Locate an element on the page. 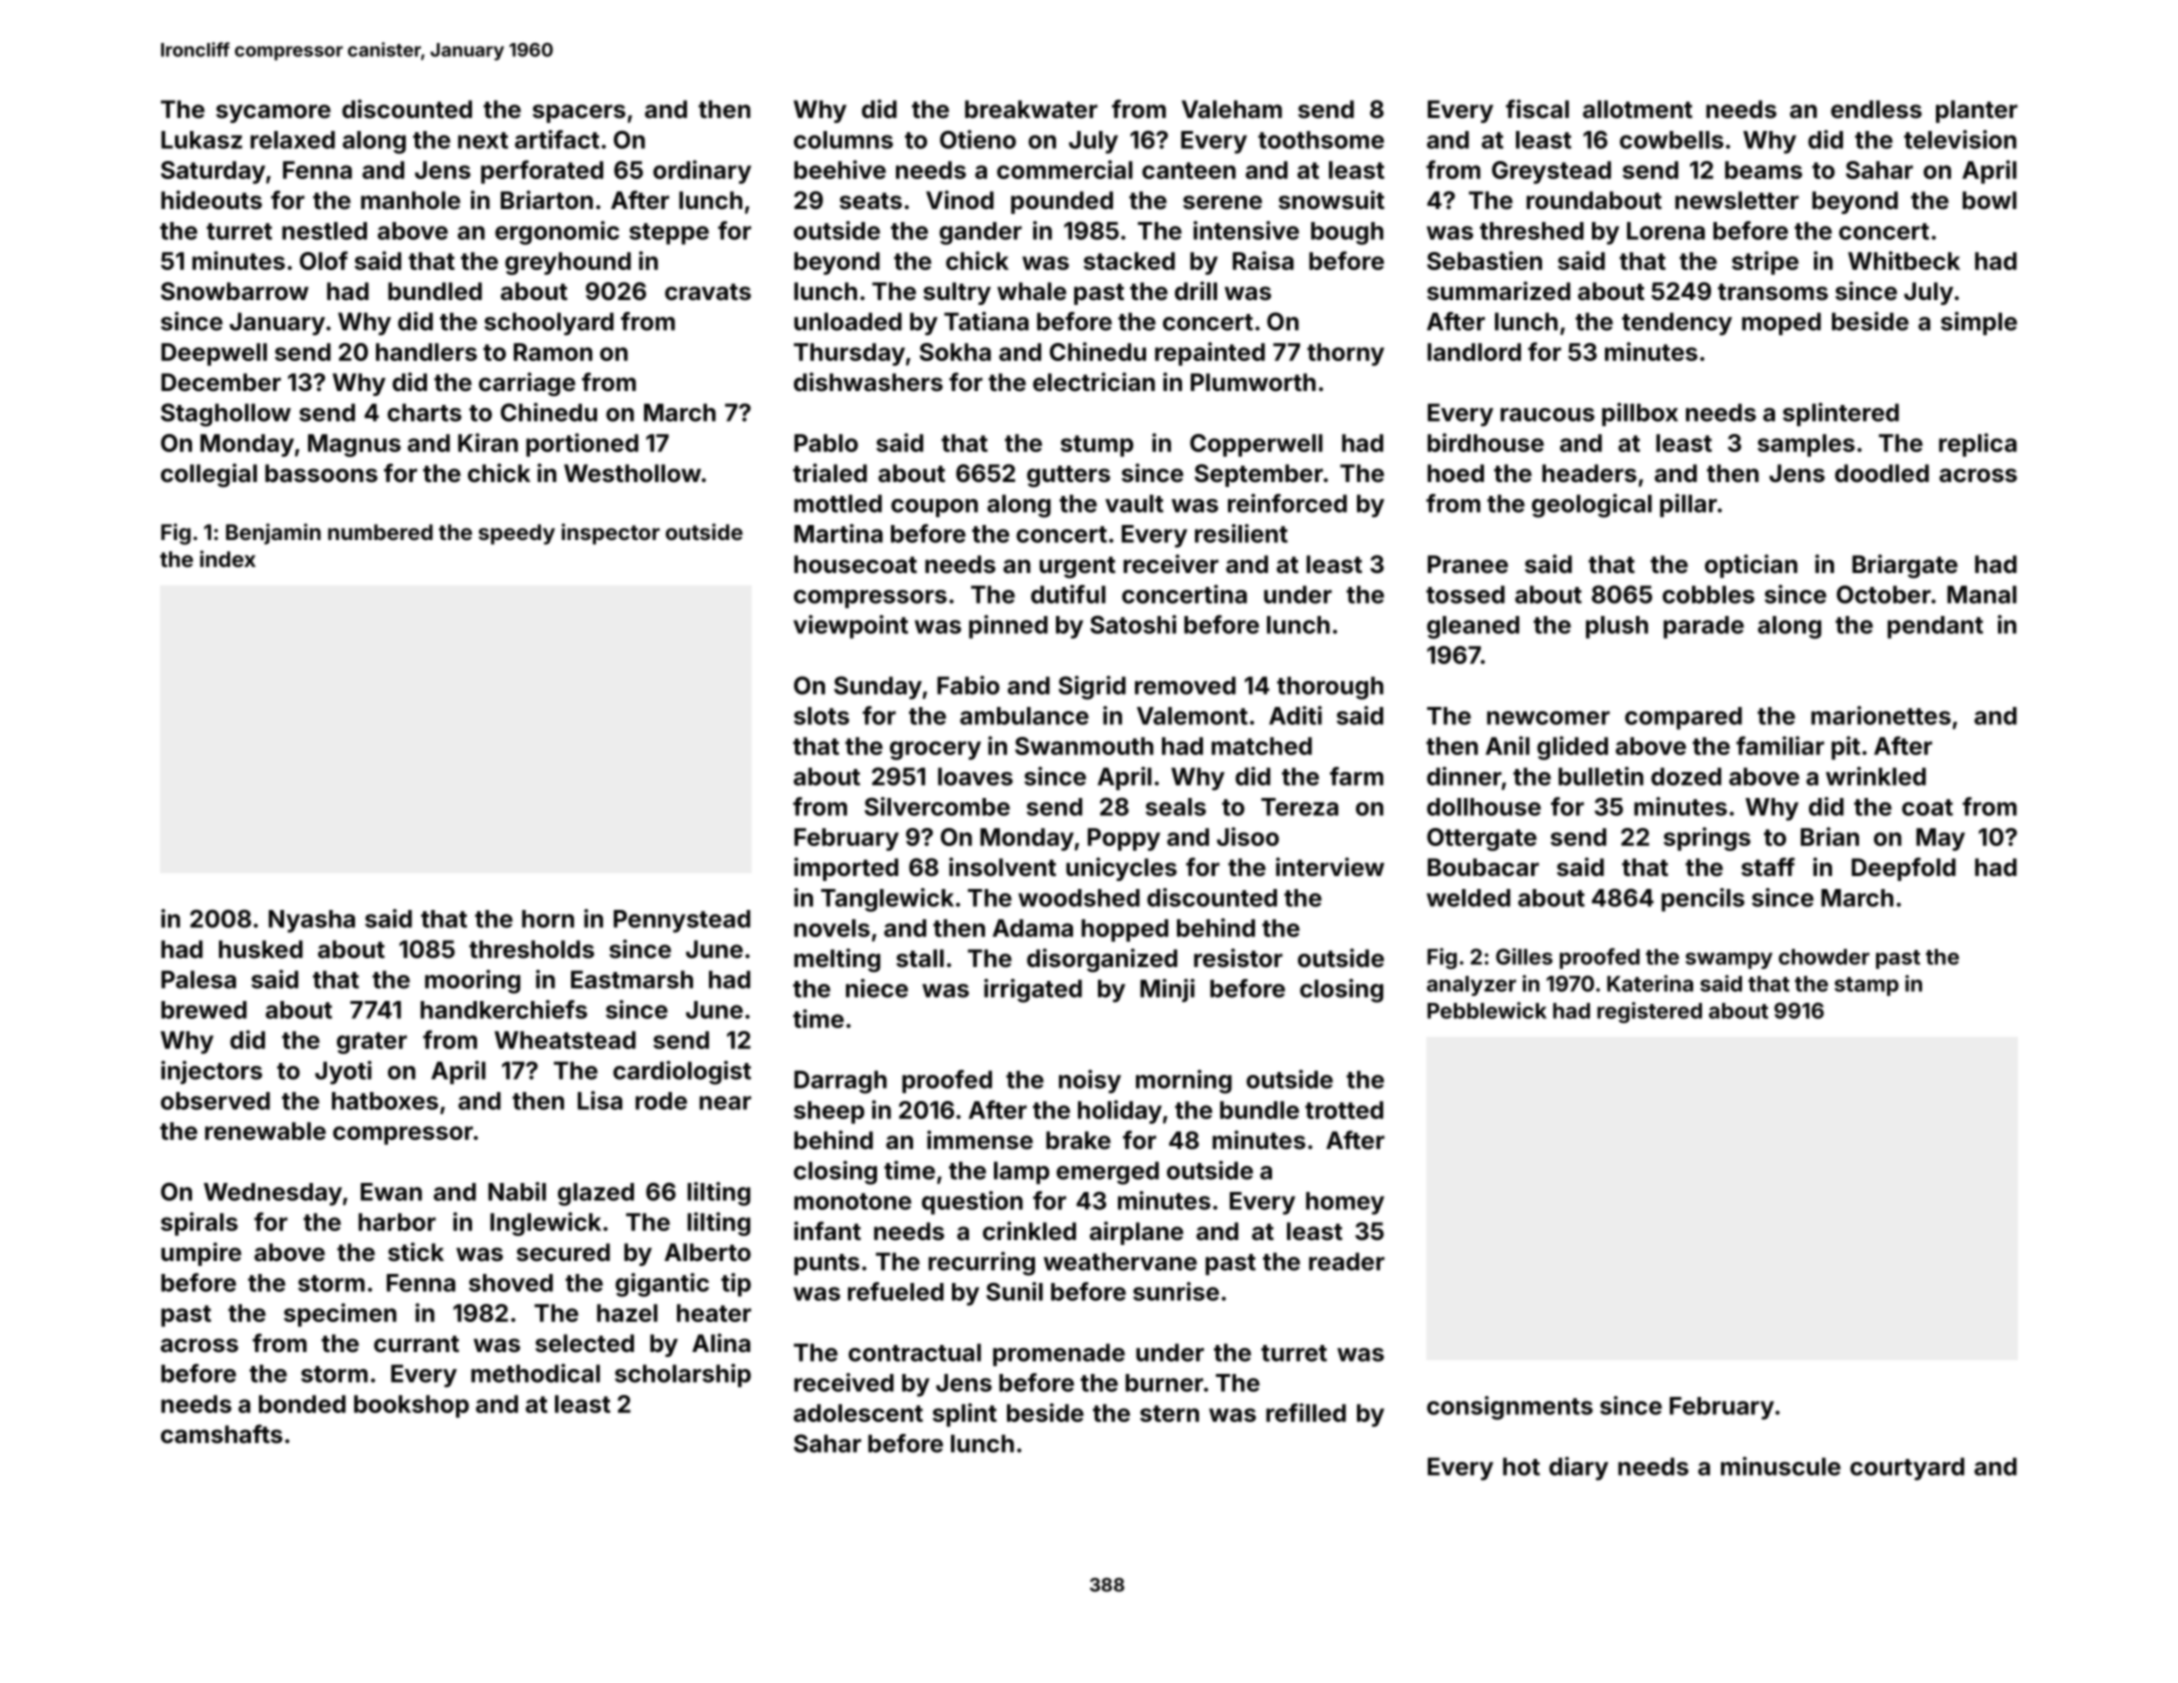 This image has height=1683, width=2178. Jisoo is located at coordinates (1248, 836).
